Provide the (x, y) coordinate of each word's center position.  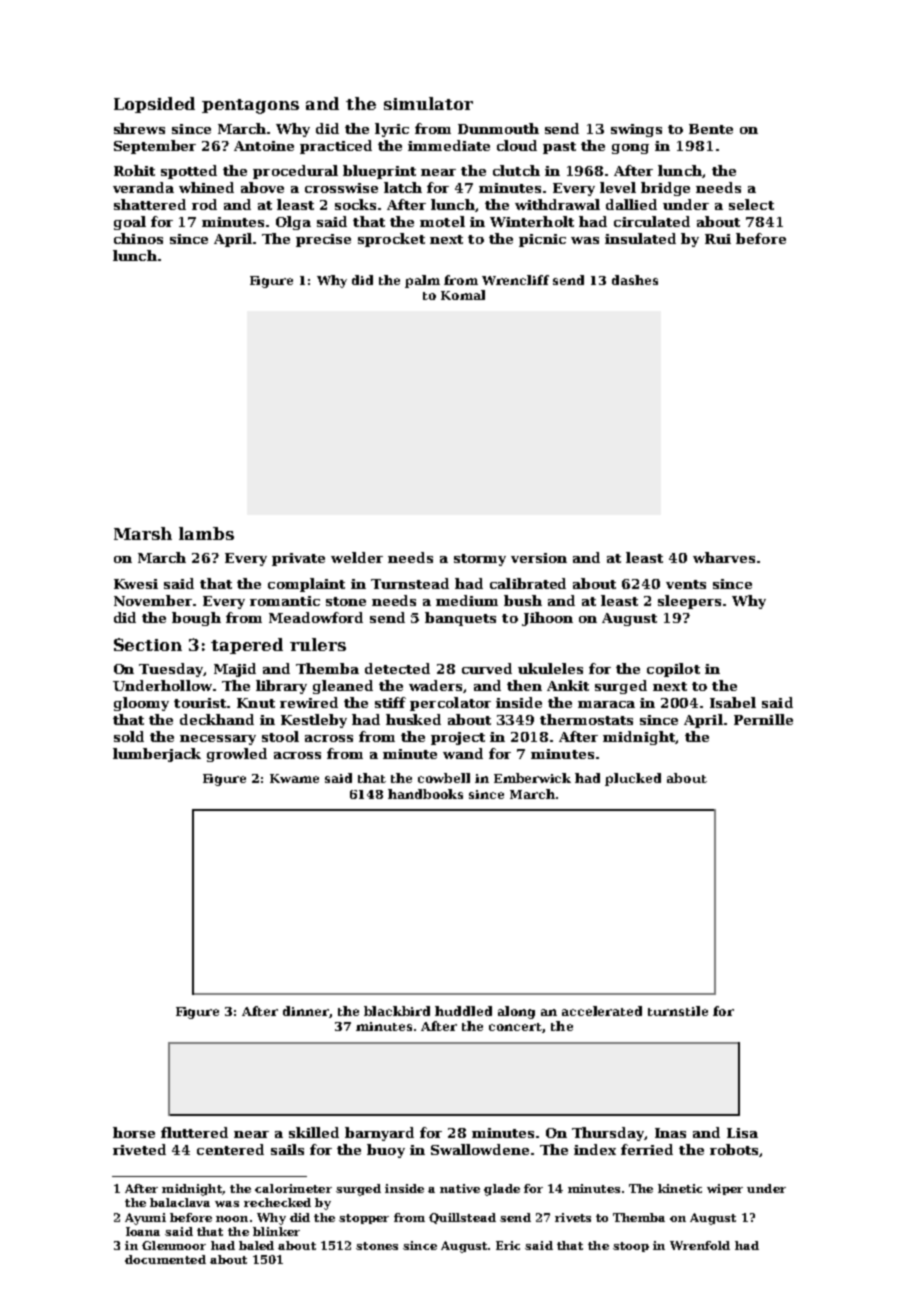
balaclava (180, 1202)
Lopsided (154, 105)
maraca (606, 704)
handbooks (425, 794)
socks (355, 204)
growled (237, 755)
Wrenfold (700, 1245)
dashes (635, 280)
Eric (508, 1245)
